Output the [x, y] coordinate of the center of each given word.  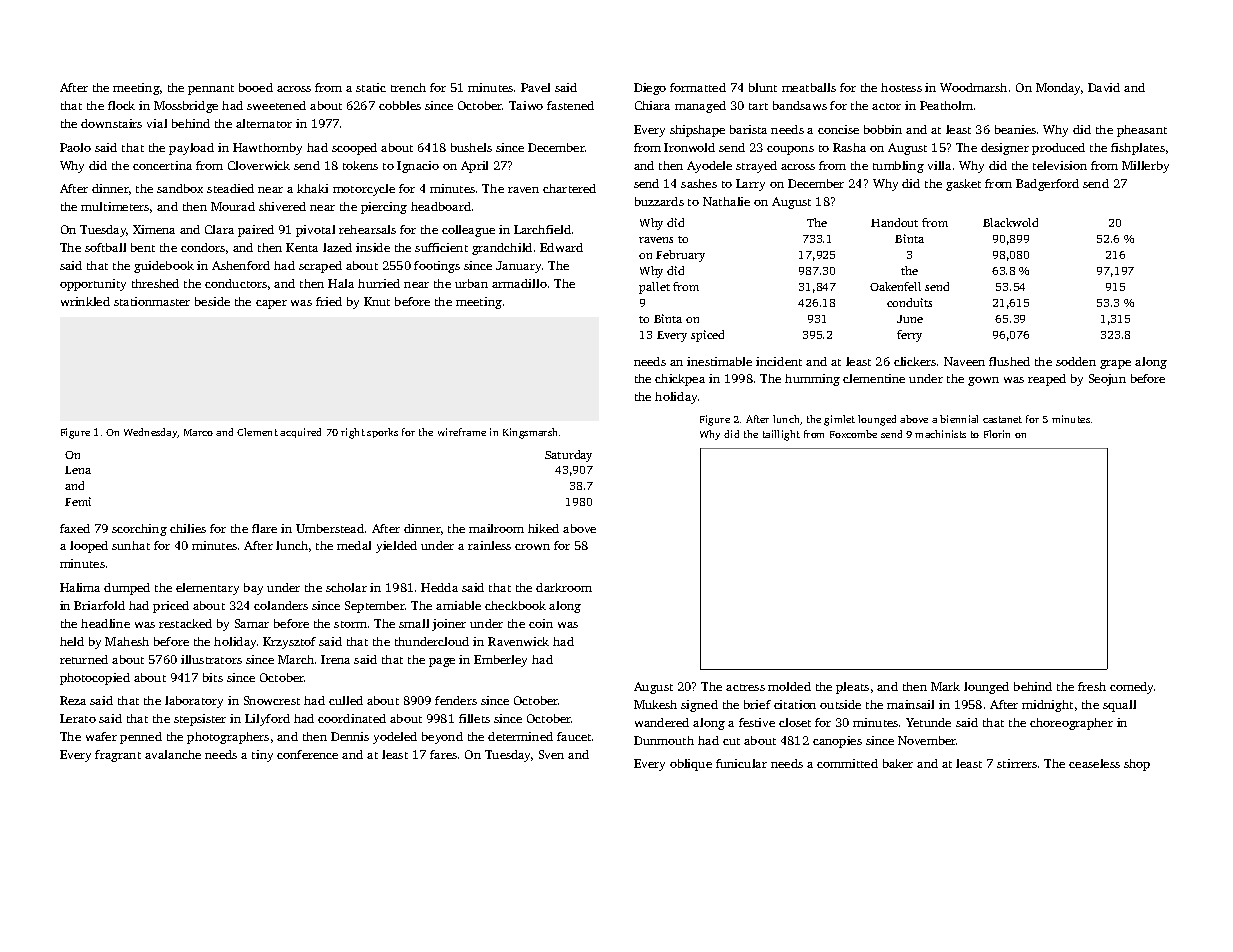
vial [157, 123]
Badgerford [1047, 185]
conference [307, 754]
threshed [155, 283]
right [353, 433]
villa [939, 165]
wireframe [462, 432]
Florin [997, 434]
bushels [471, 147]
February [680, 256]
